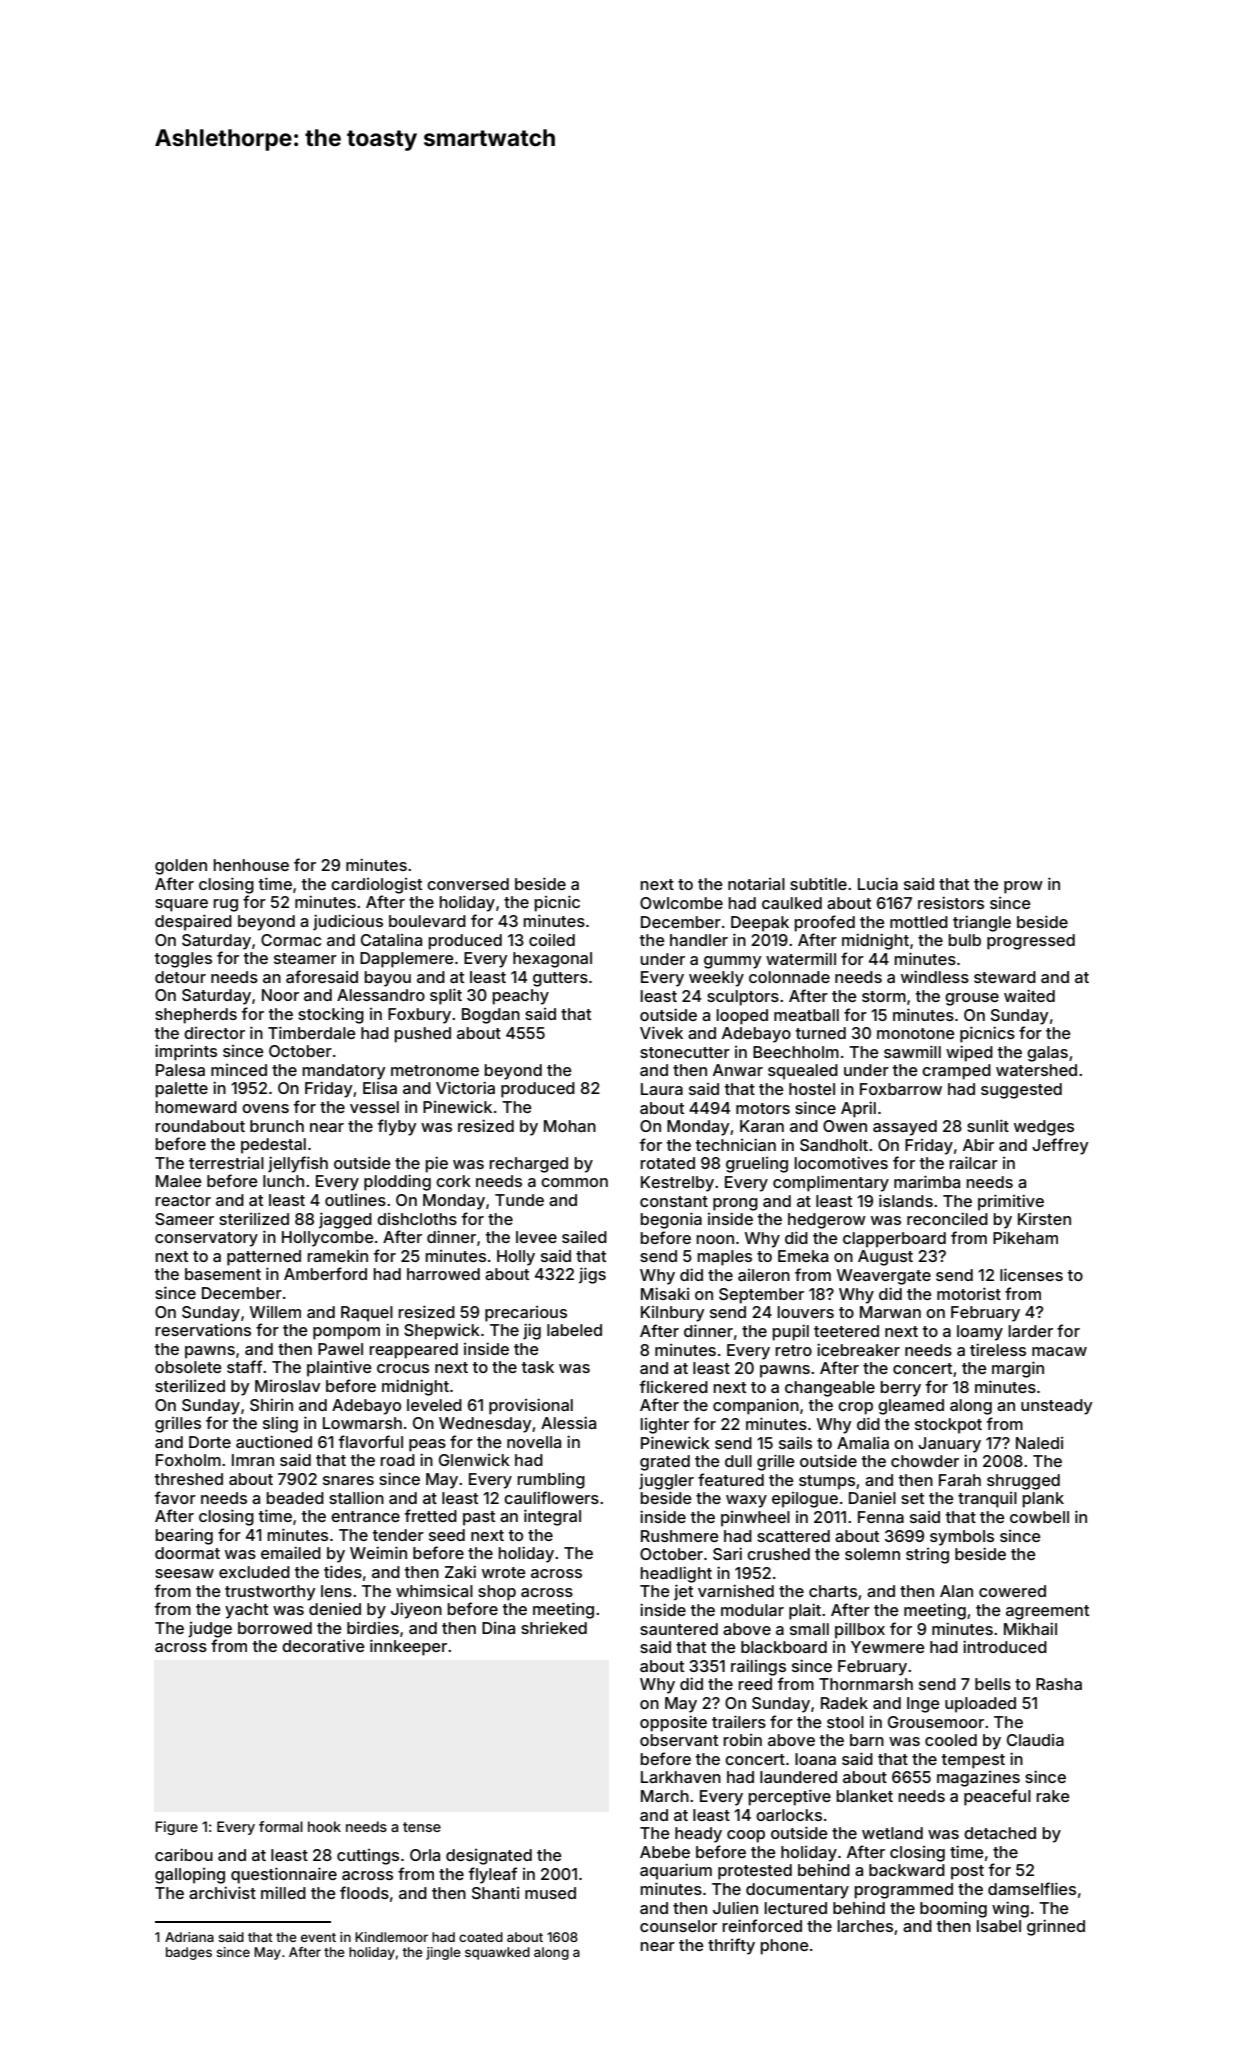  What do you see at coordinates (210, 1630) in the page?
I see `judge` at bounding box center [210, 1630].
